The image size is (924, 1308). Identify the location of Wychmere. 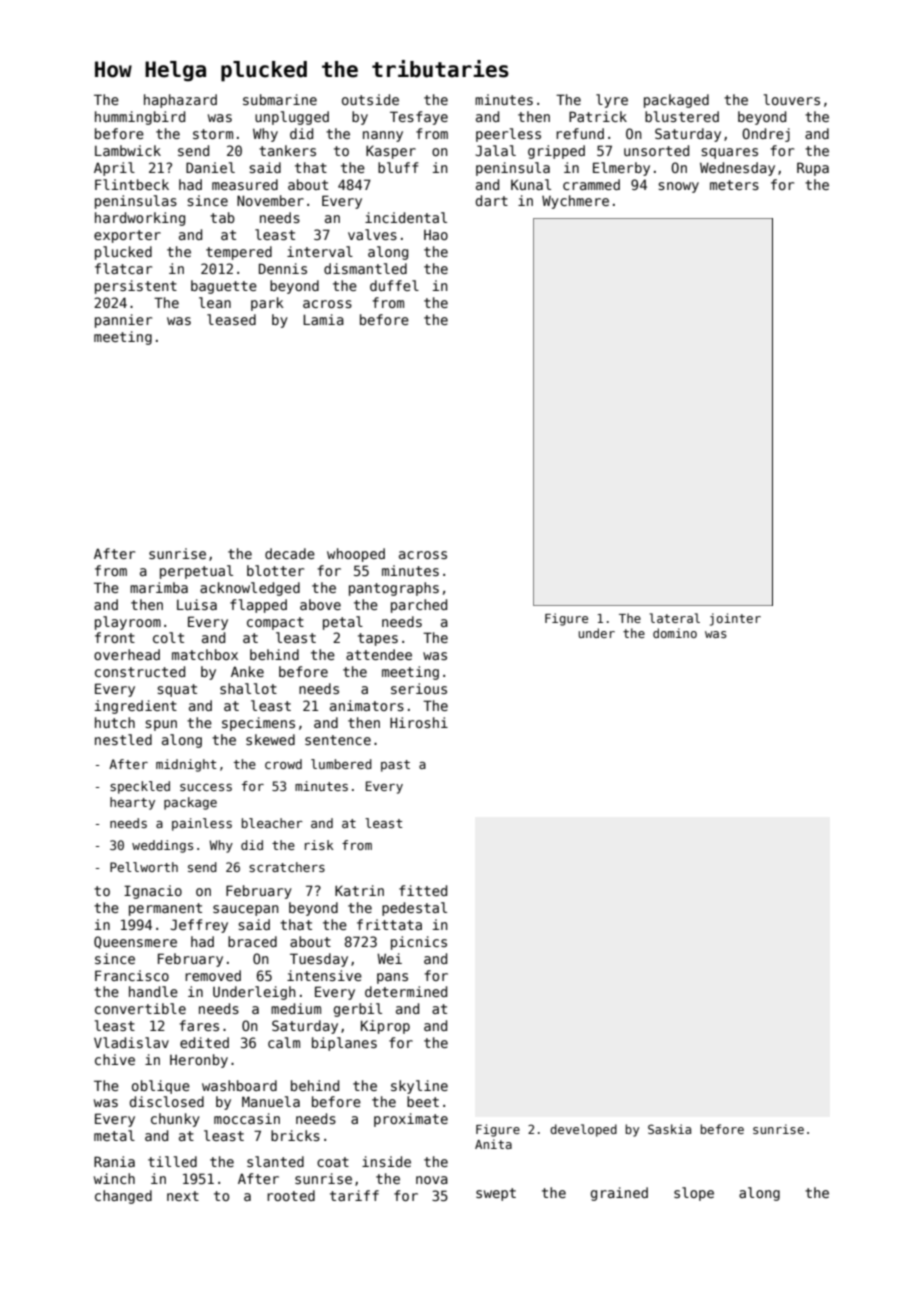
(575, 202).
